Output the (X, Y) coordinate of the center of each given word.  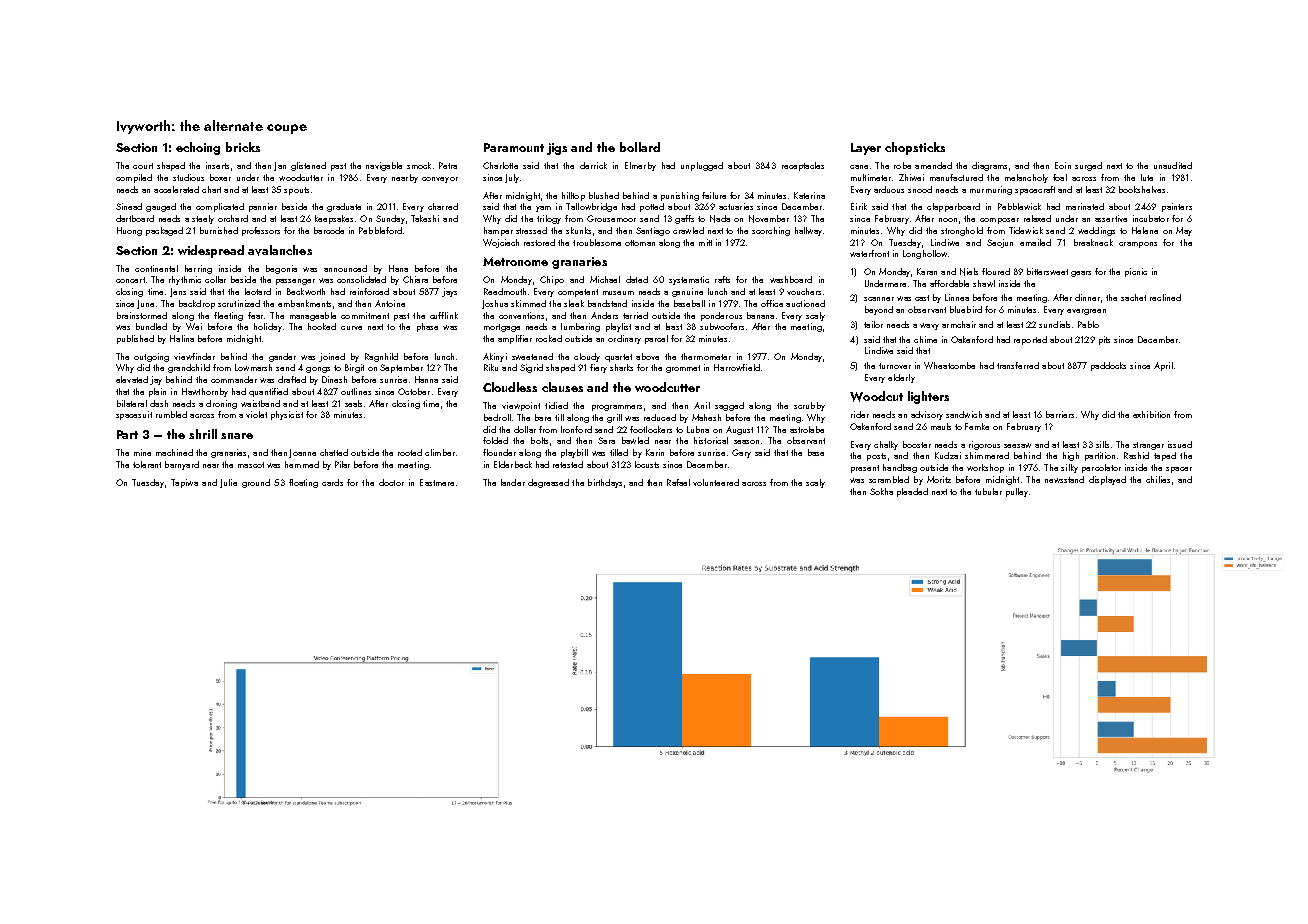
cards (332, 482)
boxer (220, 177)
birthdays (605, 483)
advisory (927, 415)
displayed (1107, 480)
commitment (365, 315)
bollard (640, 147)
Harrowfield (737, 367)
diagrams (989, 166)
